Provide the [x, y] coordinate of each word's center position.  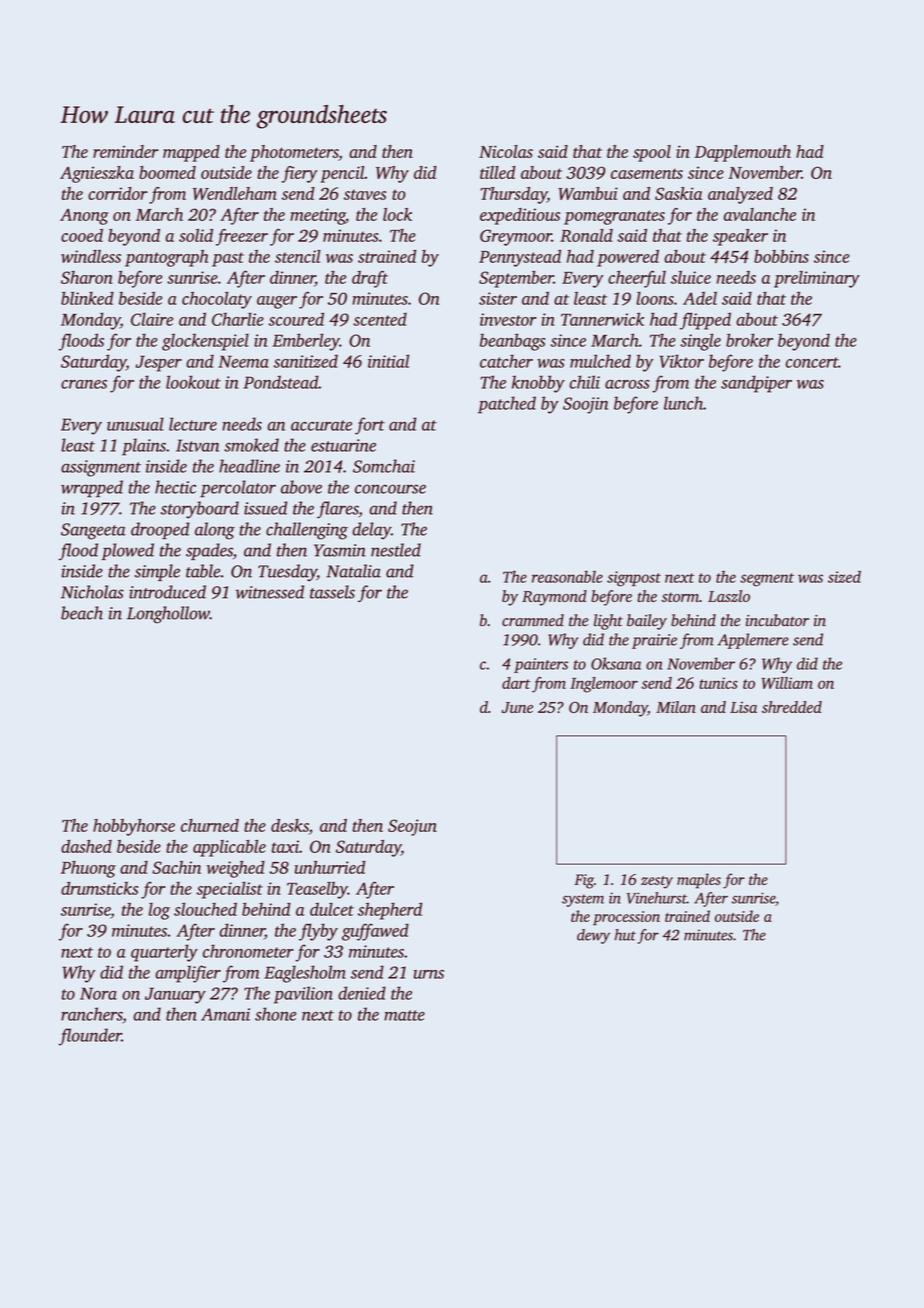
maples [699, 881]
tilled [498, 172]
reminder [126, 151]
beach [82, 613]
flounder [90, 1037]
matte [404, 1015]
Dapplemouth [742, 153]
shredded [792, 707]
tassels [332, 592]
